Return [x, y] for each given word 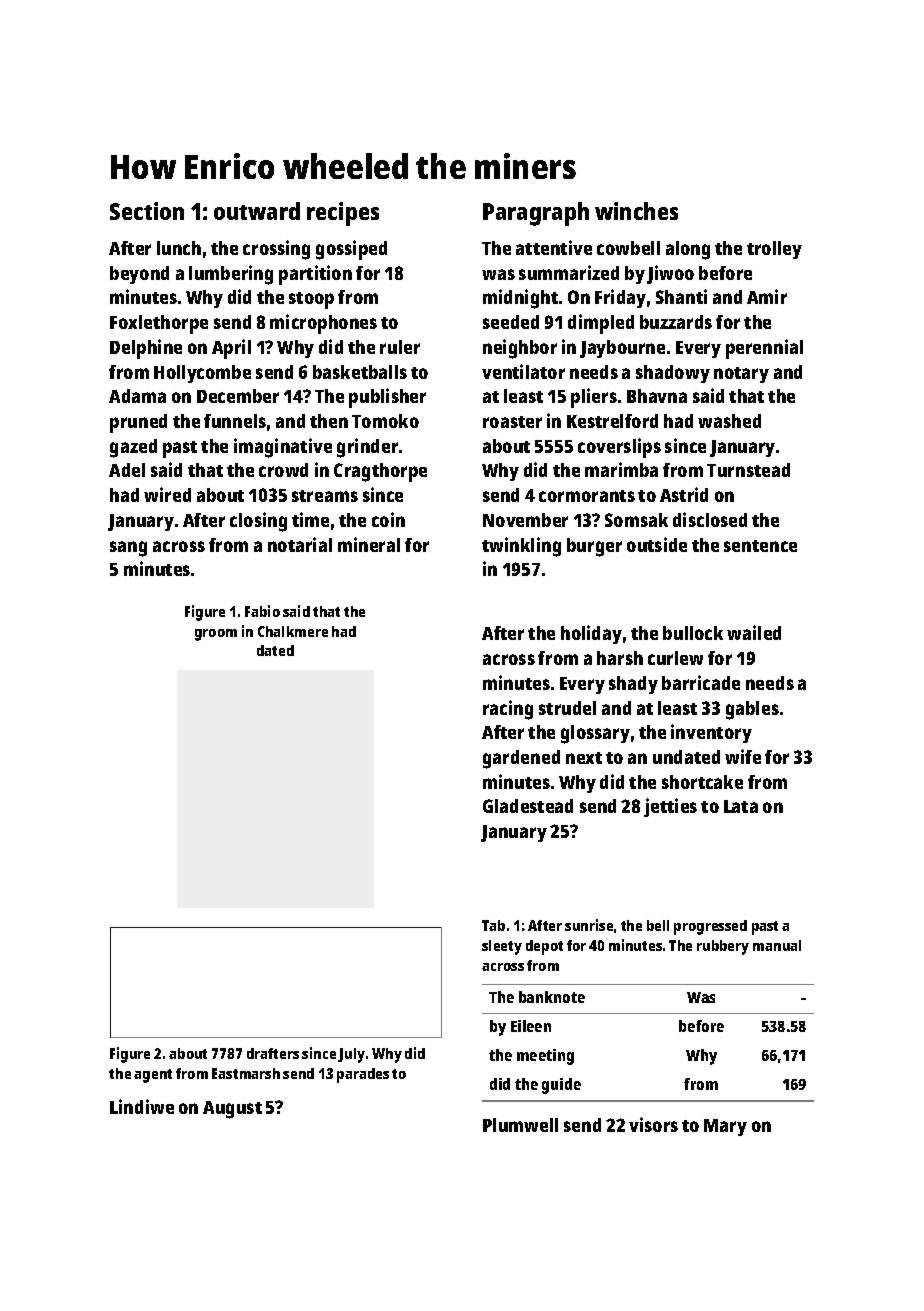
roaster [512, 422]
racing [508, 710]
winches [636, 211]
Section [147, 211]
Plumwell [520, 1125]
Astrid [684, 494]
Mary [725, 1127]
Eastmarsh [246, 1073]
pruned [138, 423]
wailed [754, 632]
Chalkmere [293, 631]
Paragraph [536, 214]
